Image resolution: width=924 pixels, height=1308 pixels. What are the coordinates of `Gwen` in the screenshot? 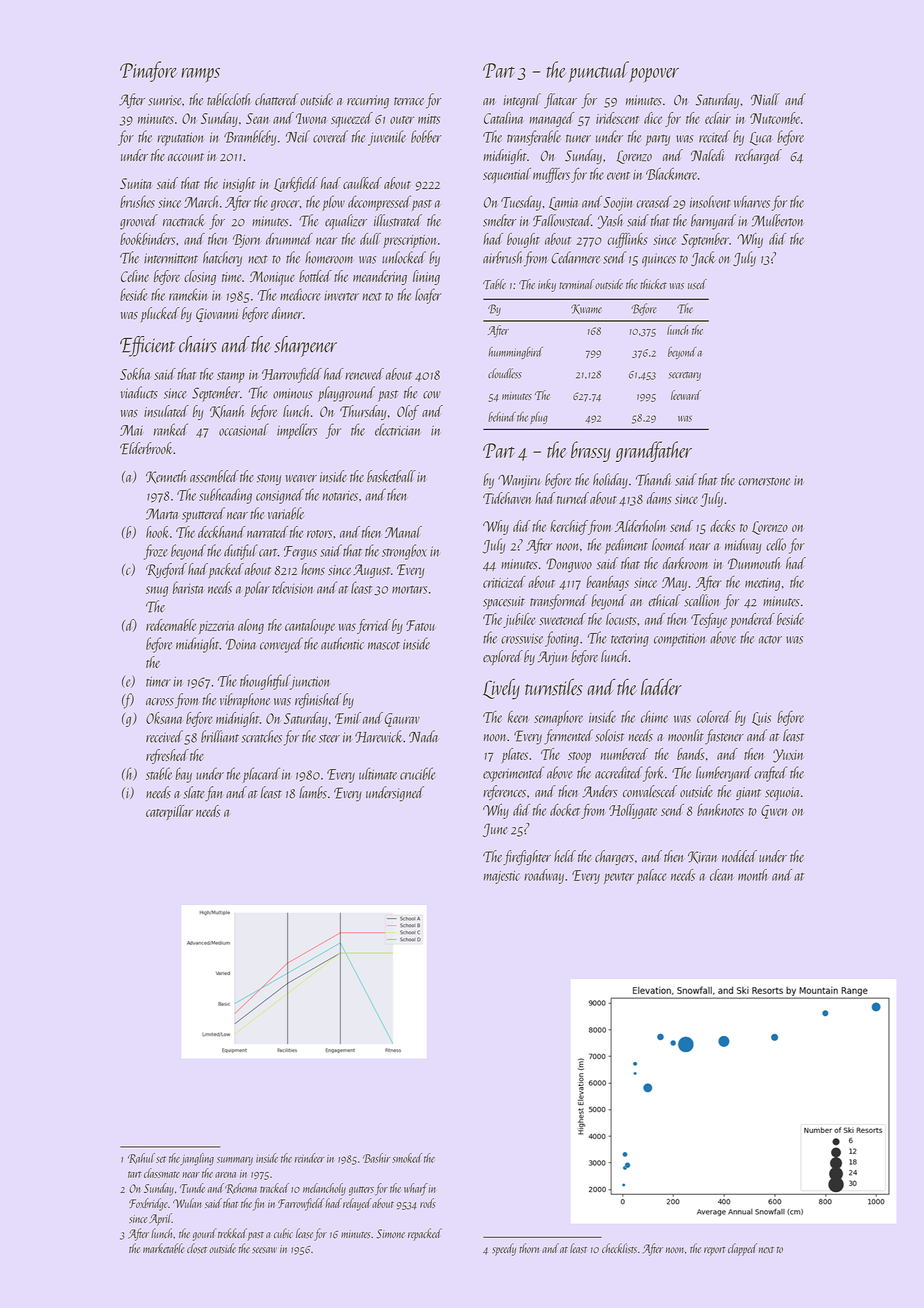 It's located at (774, 812).
